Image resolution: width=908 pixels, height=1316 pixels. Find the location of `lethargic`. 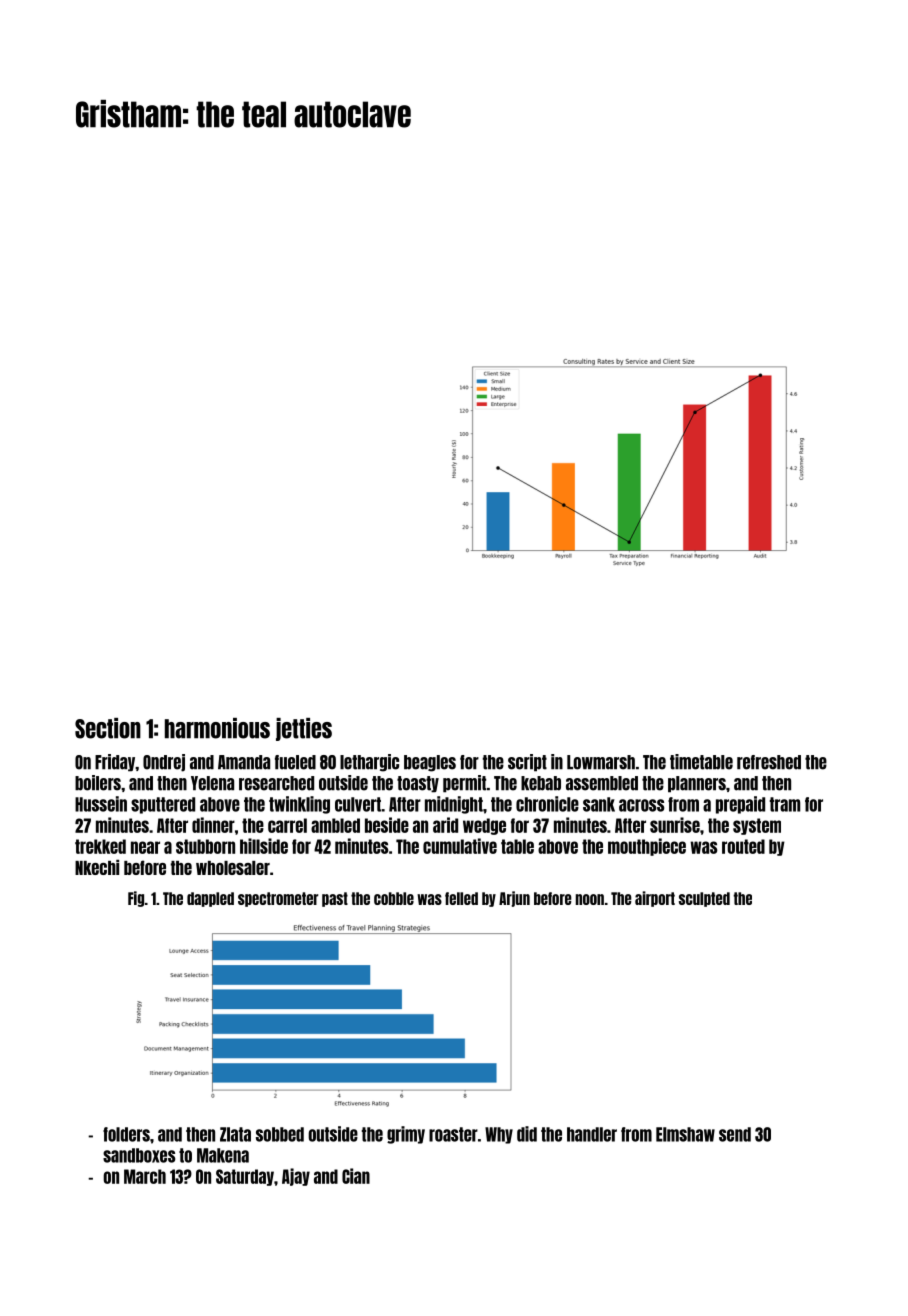

lethargic is located at coordinates (369, 763).
